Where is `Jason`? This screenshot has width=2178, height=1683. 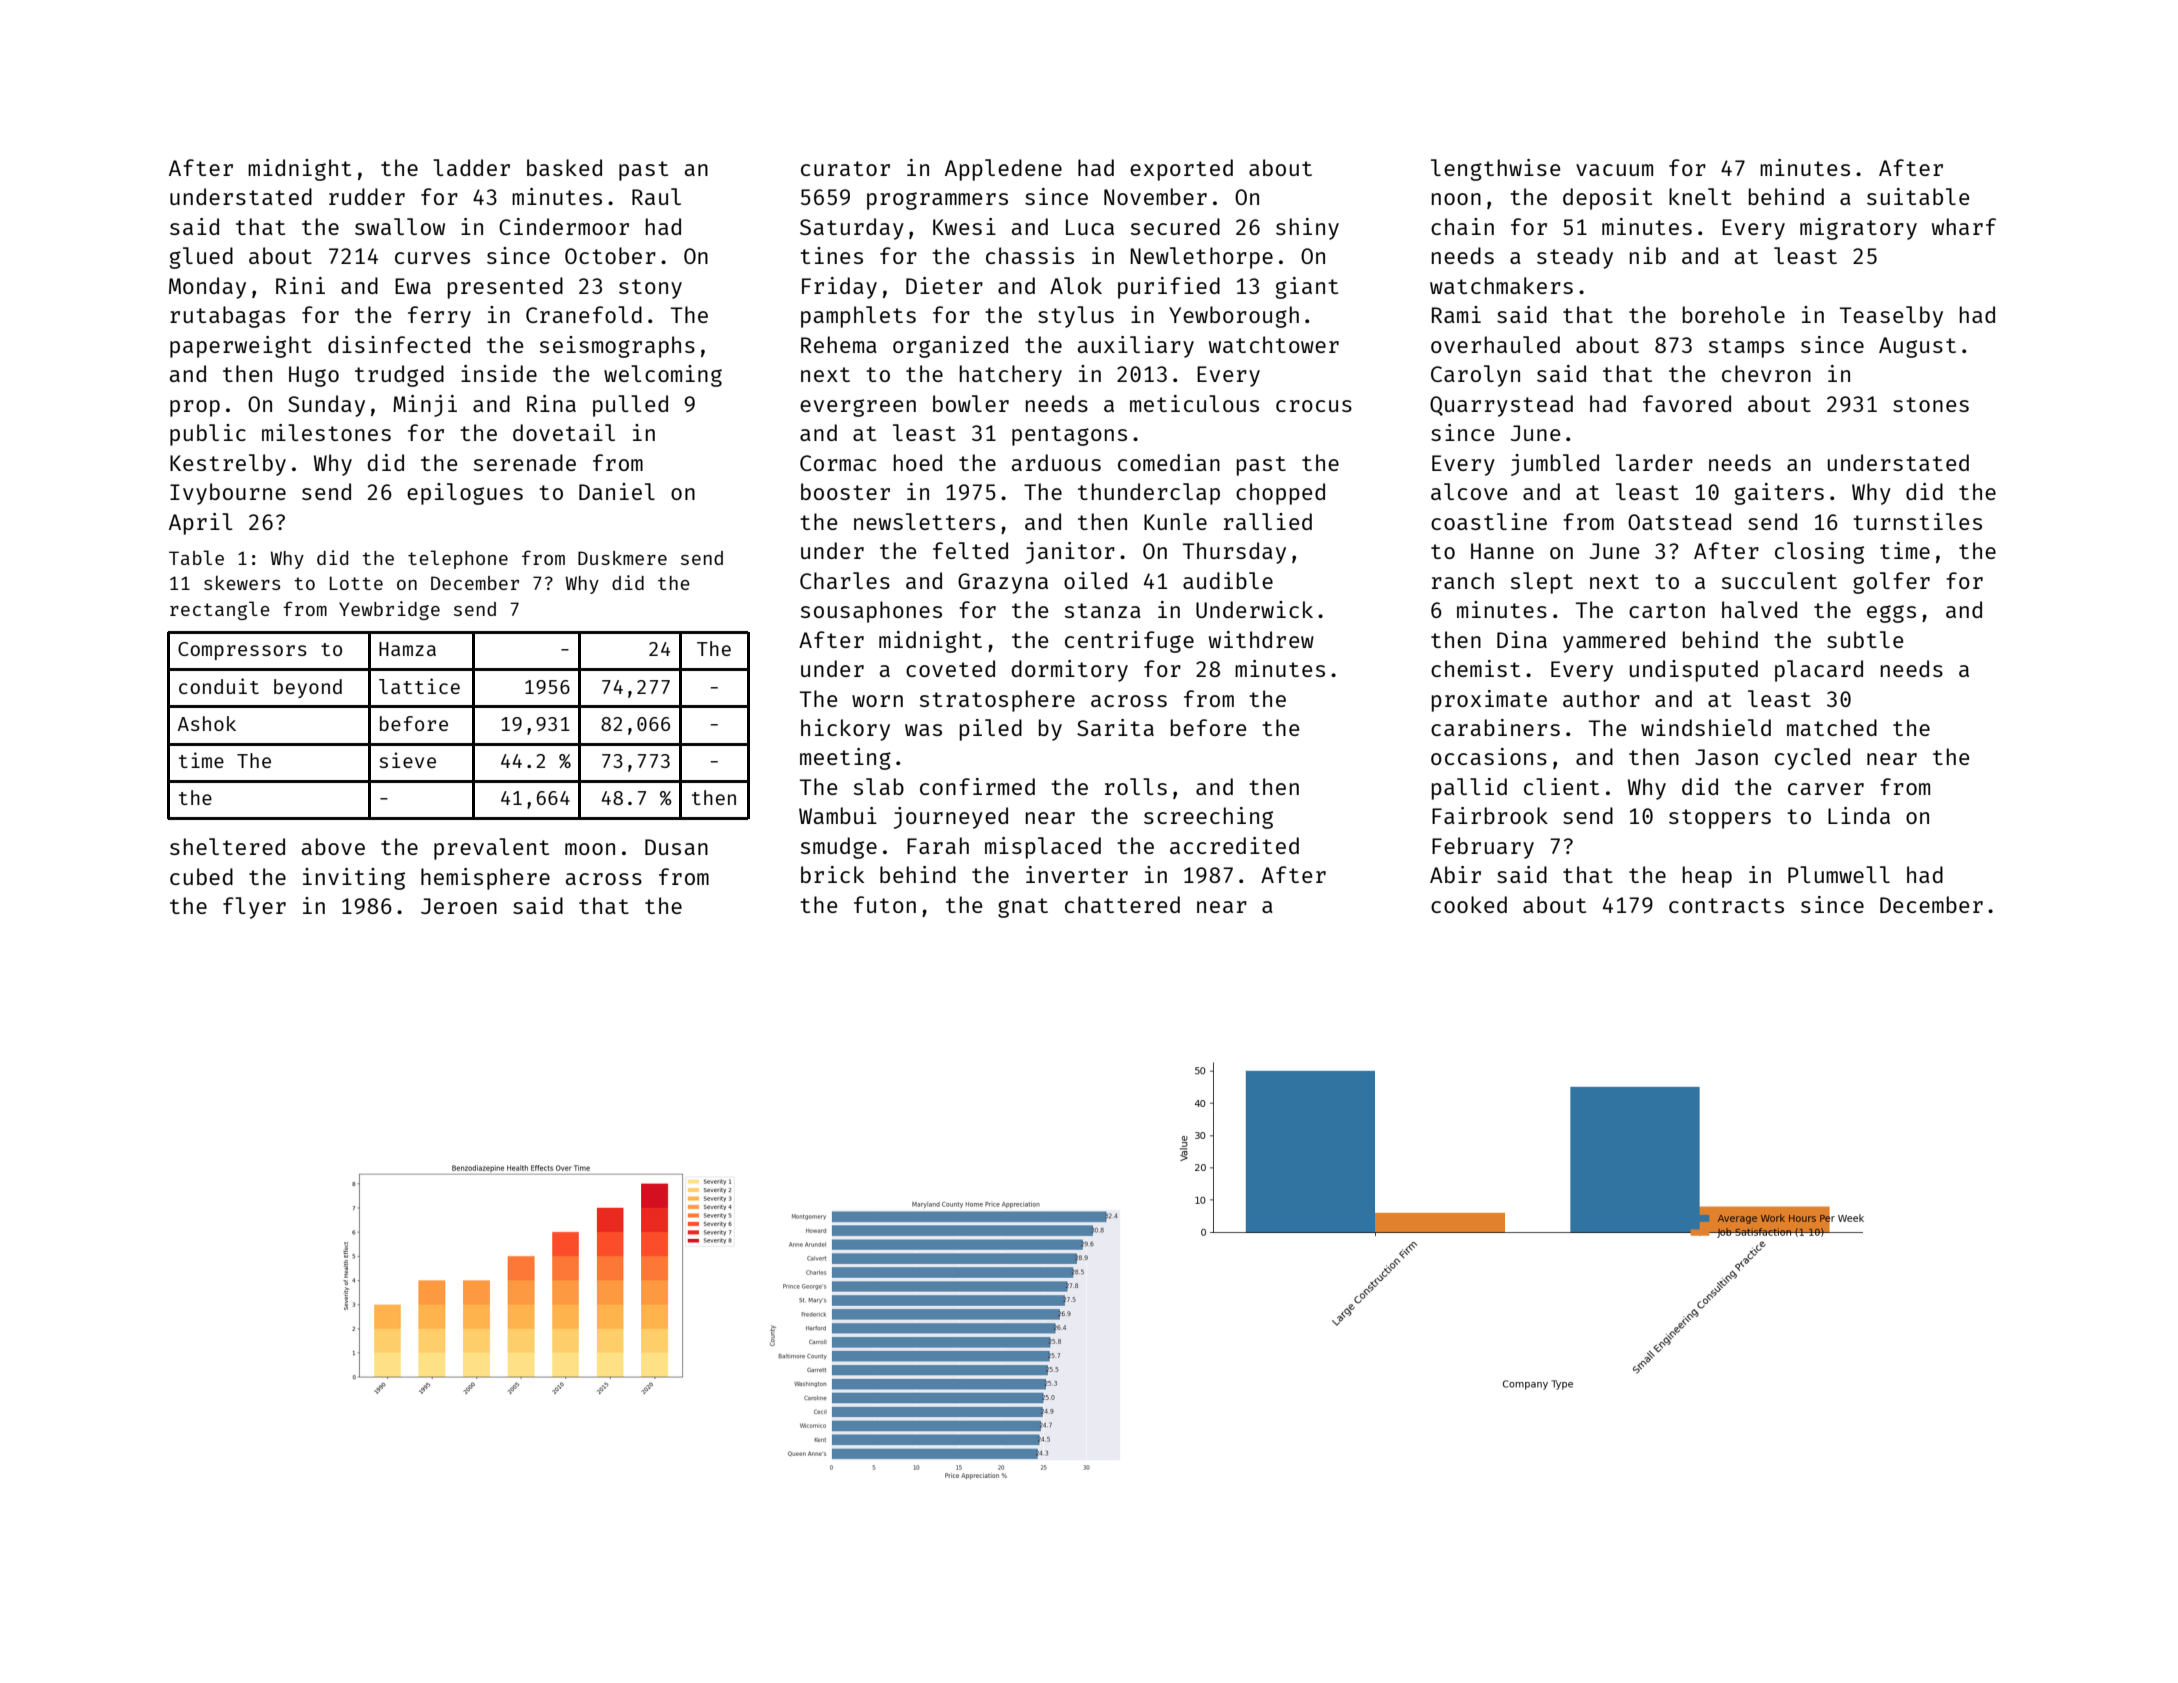
Jason is located at coordinates (1726, 757).
